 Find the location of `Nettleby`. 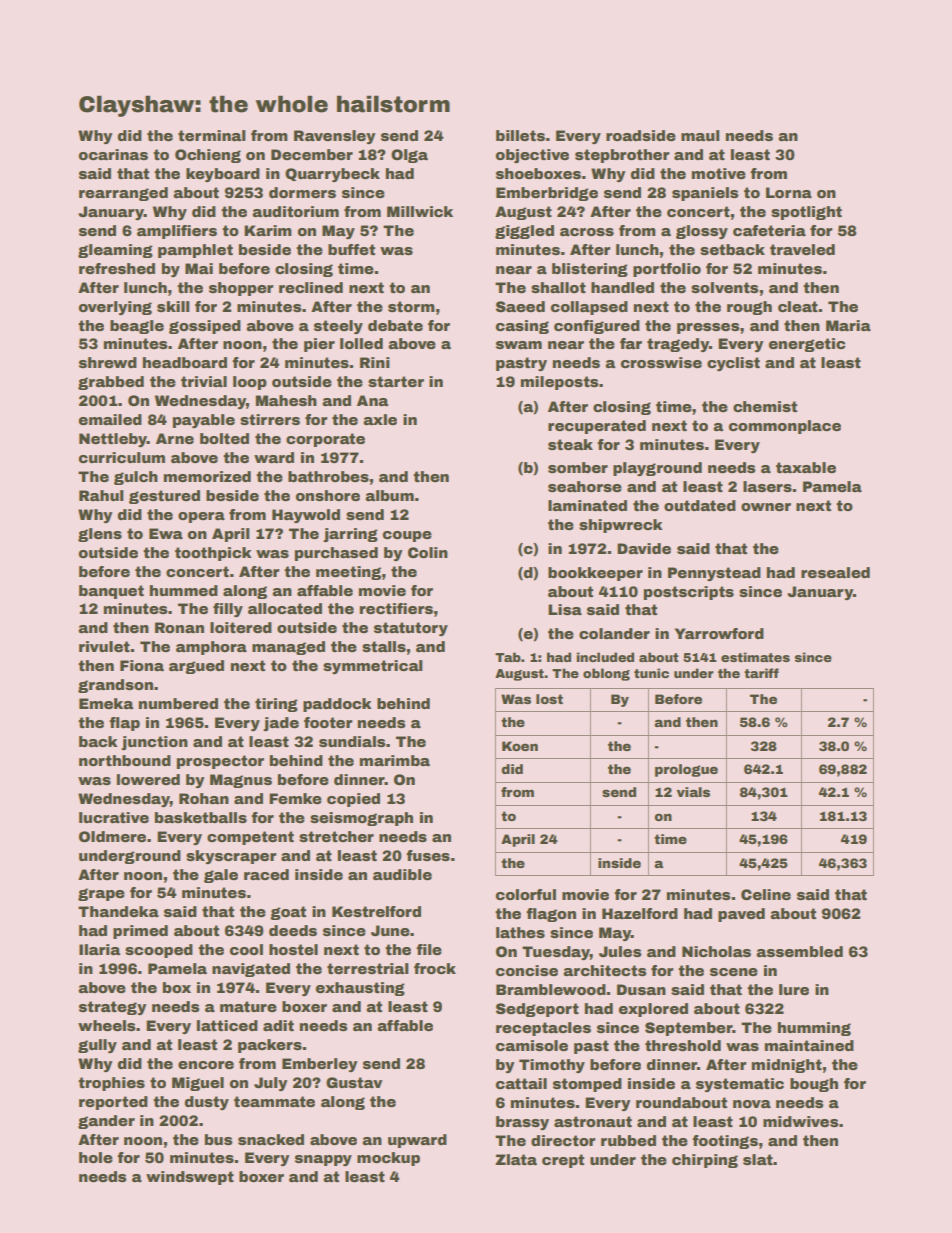

Nettleby is located at coordinates (113, 440).
